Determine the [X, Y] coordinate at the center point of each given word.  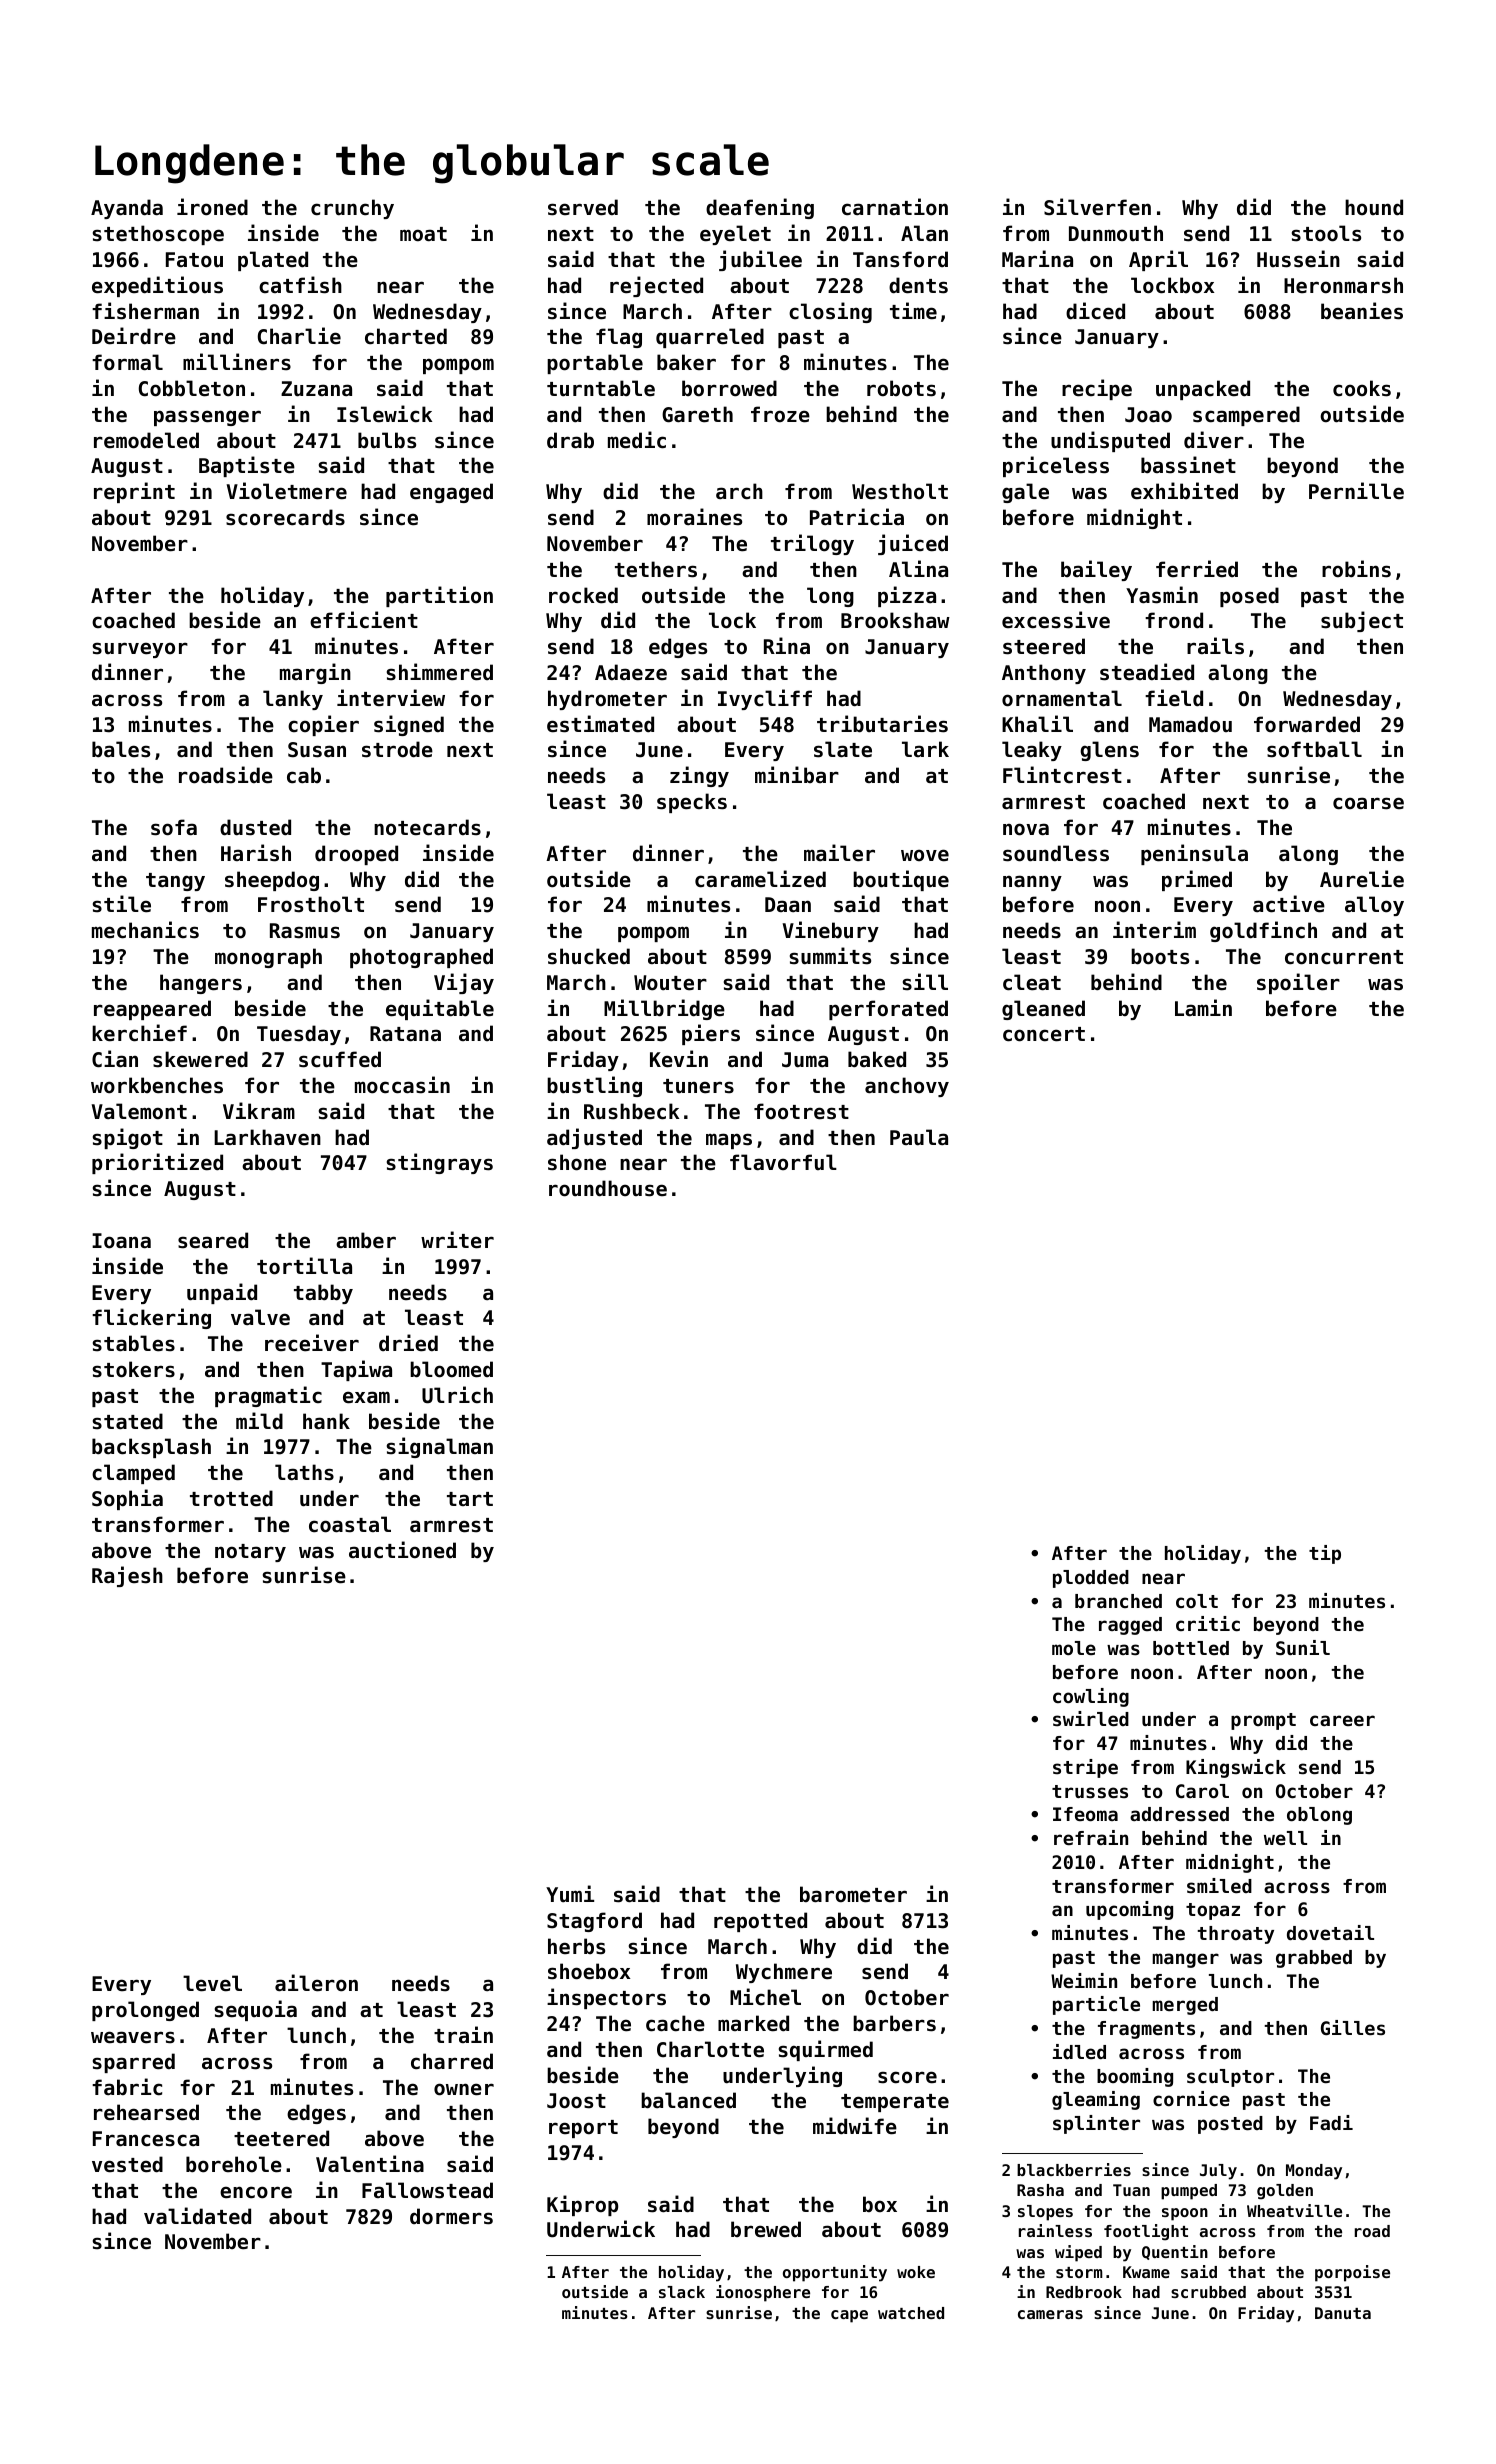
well [1285, 1838]
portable [595, 364]
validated [197, 2216]
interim [1154, 930]
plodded [1091, 1579]
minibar [797, 774]
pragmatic [268, 1396]
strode [397, 749]
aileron [316, 1983]
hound [1374, 207]
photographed [421, 958]
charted [406, 336]
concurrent [1344, 957]
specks [692, 803]
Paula [919, 1137]
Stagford [594, 1922]
